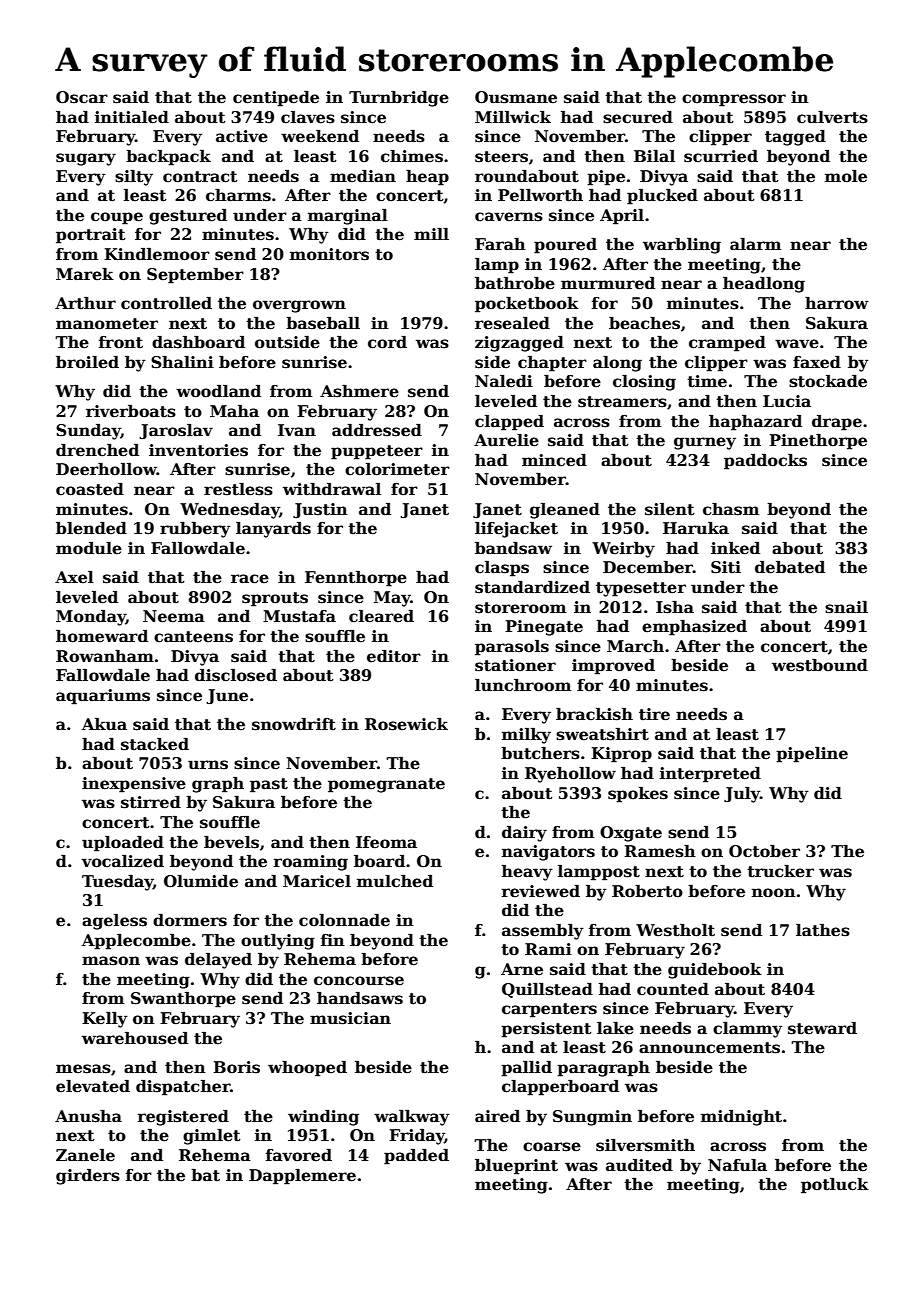  What do you see at coordinates (360, 998) in the screenshot?
I see `handsaws` at bounding box center [360, 998].
